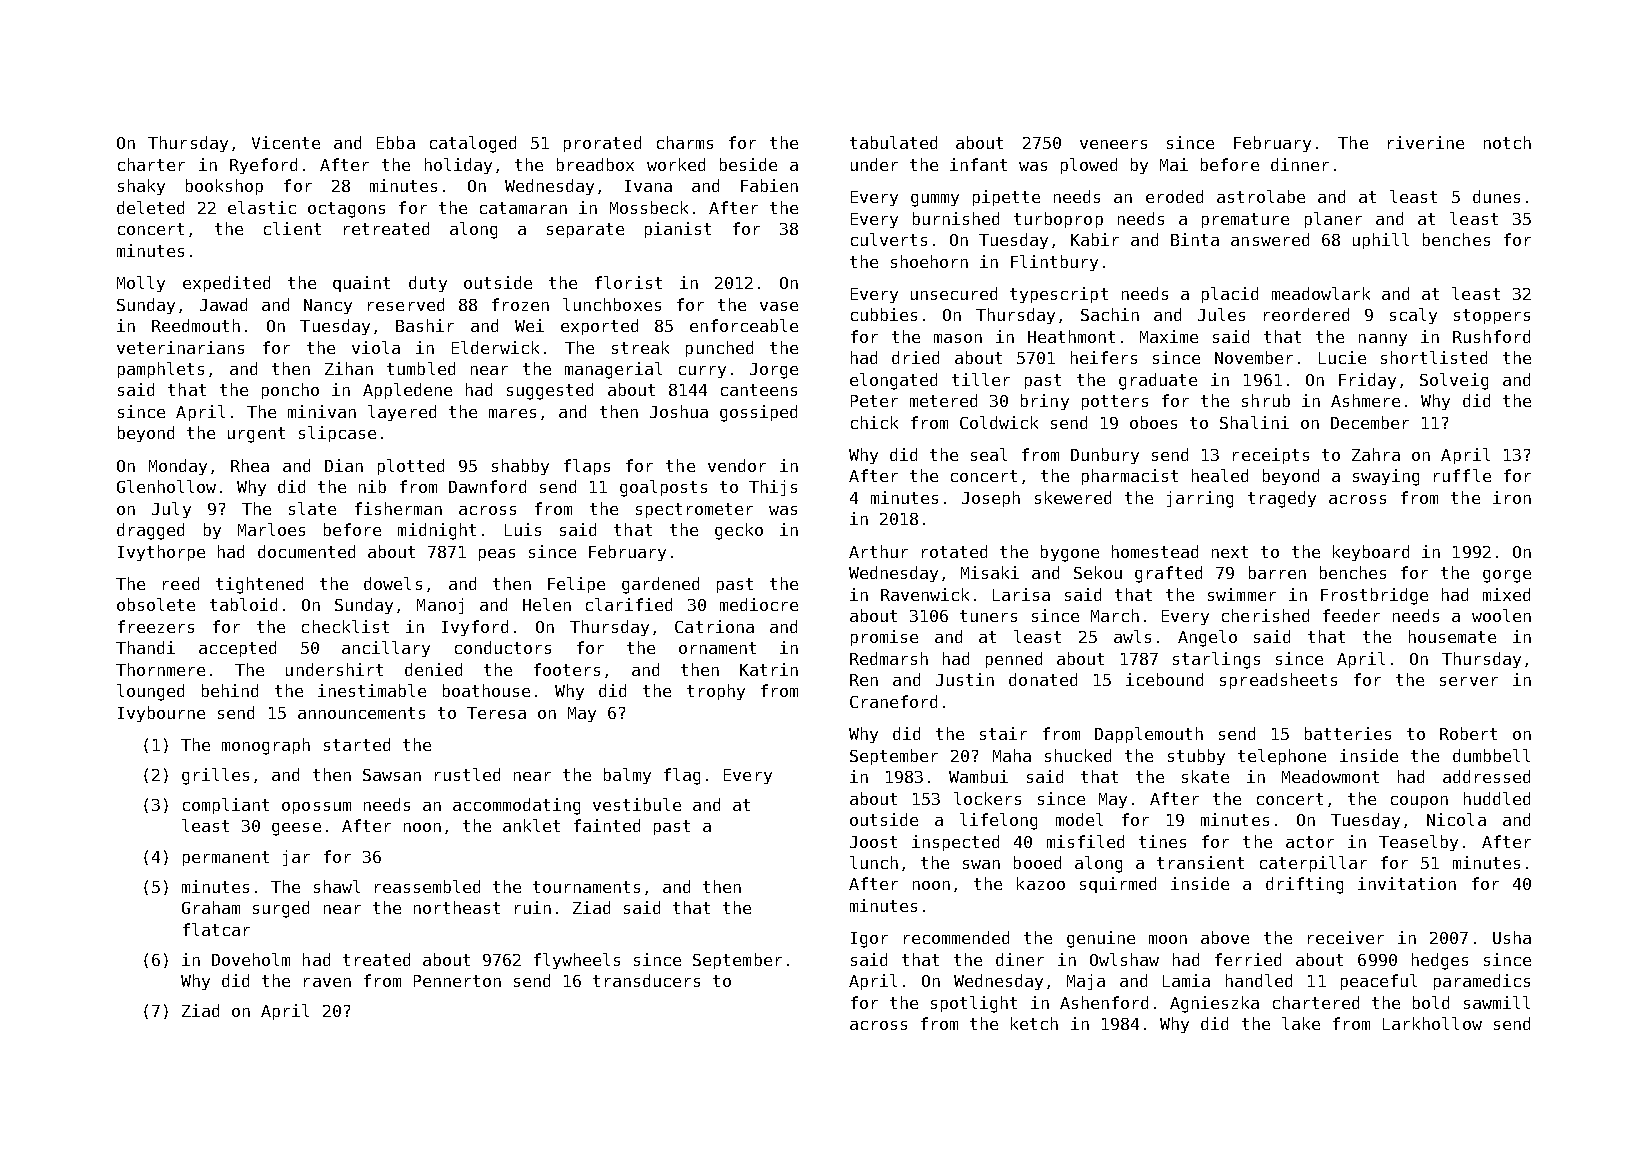  I want to click on flag, so click(682, 776).
